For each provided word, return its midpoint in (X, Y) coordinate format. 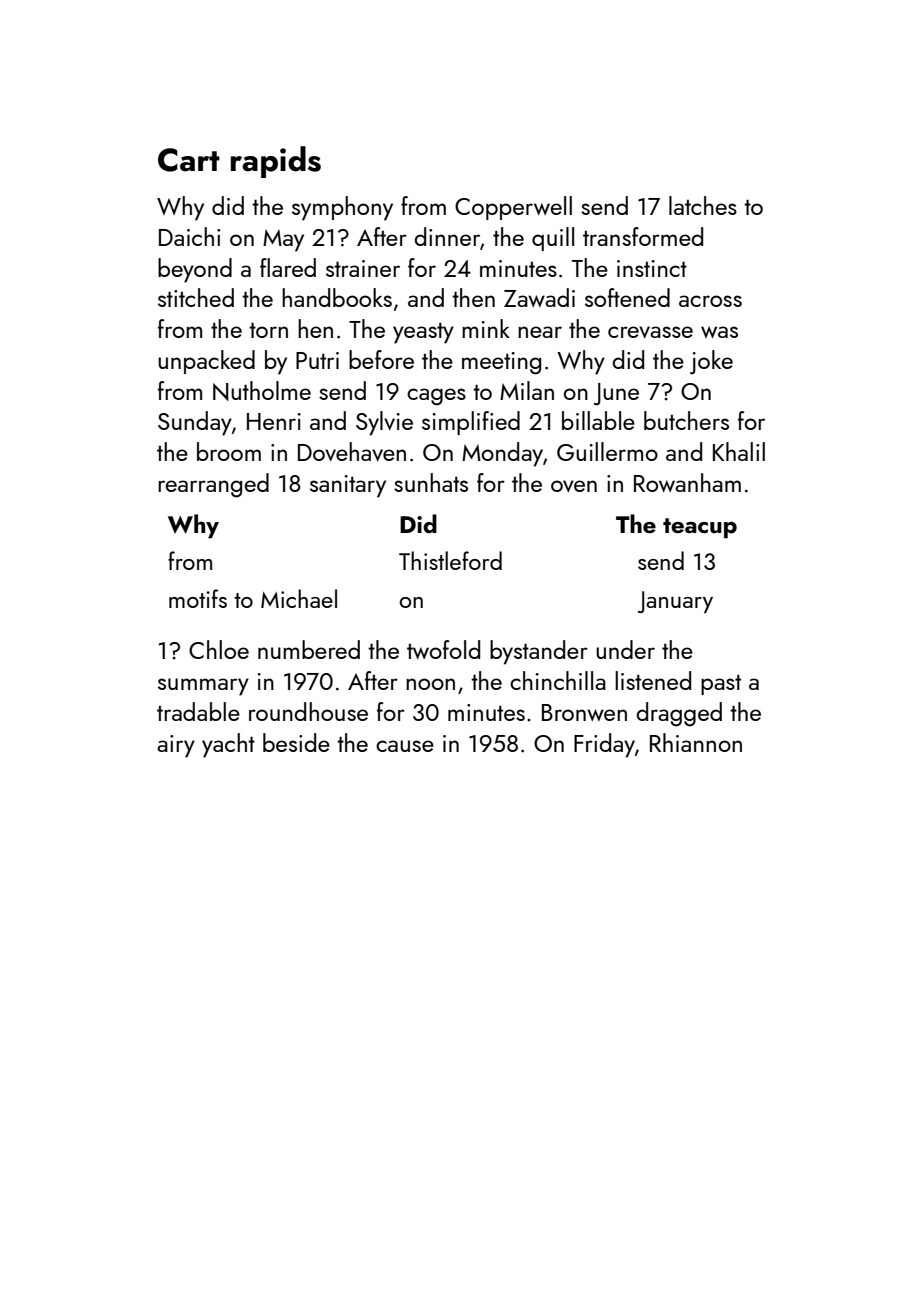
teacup (700, 528)
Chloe (219, 649)
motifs (198, 598)
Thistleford (450, 560)
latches (703, 205)
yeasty (423, 333)
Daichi (189, 236)
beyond (195, 270)
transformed (643, 236)
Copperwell (513, 208)
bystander (539, 652)
